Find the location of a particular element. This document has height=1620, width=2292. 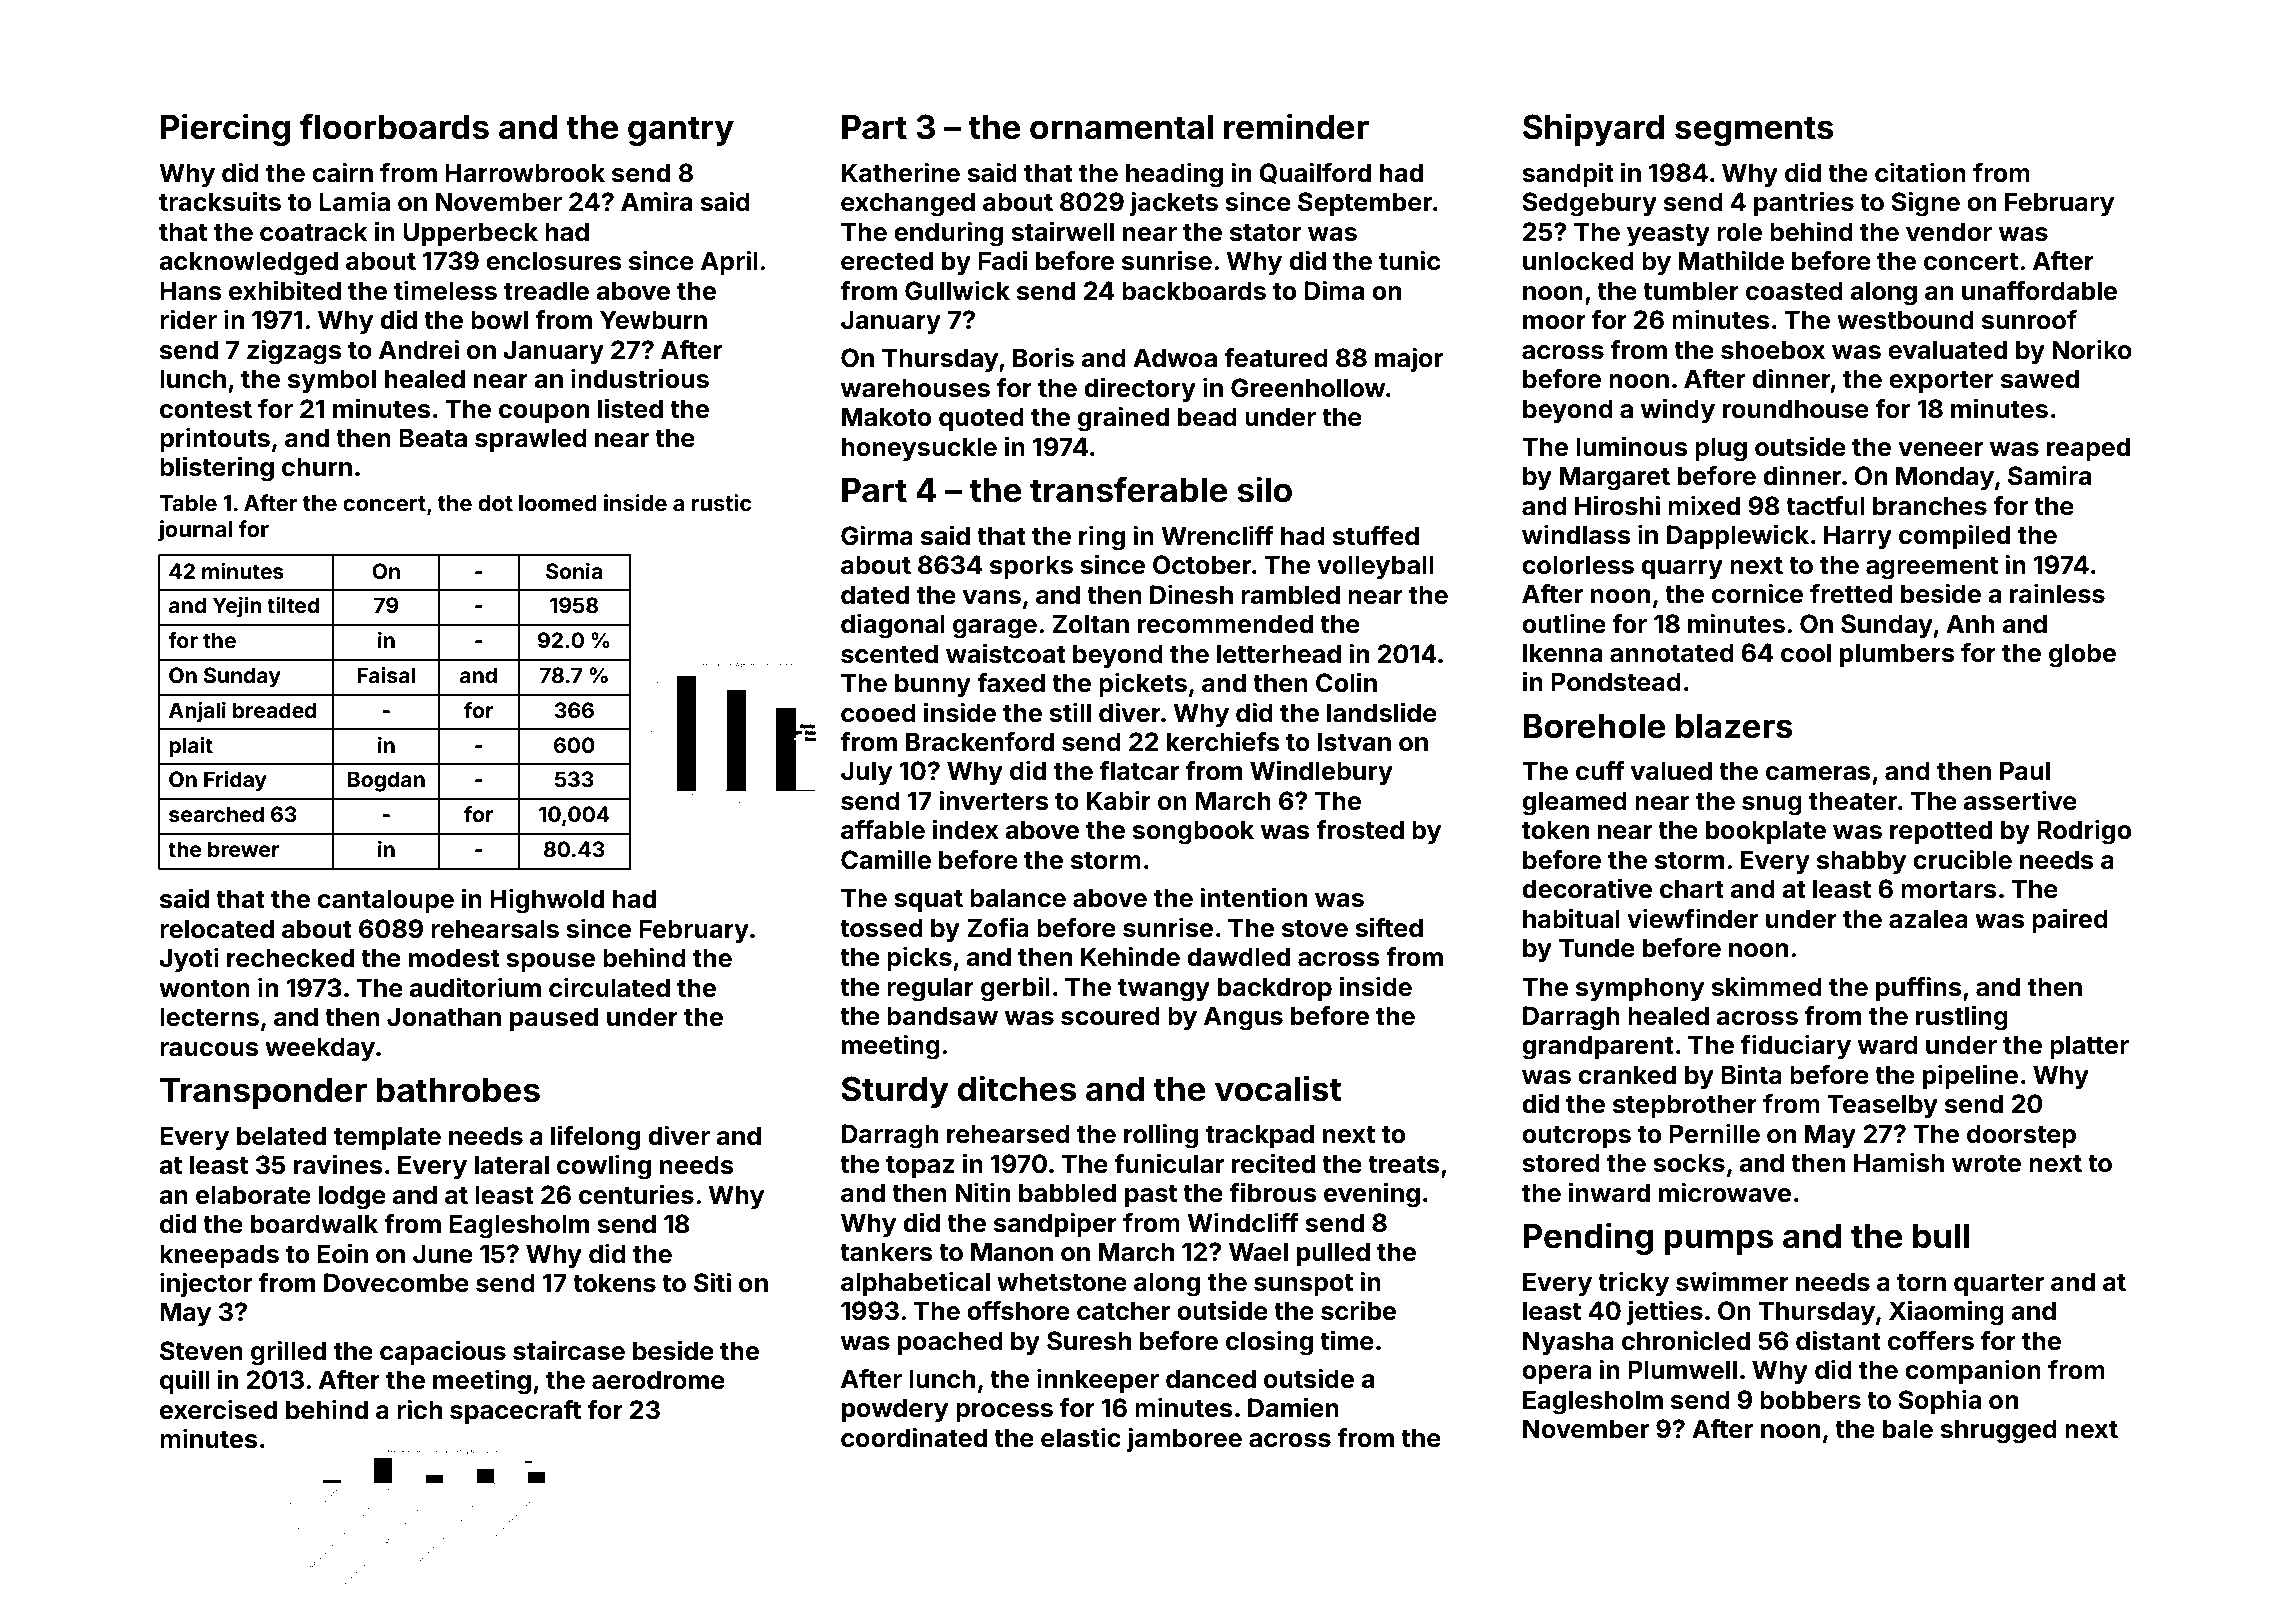

wonton is located at coordinates (204, 989).
